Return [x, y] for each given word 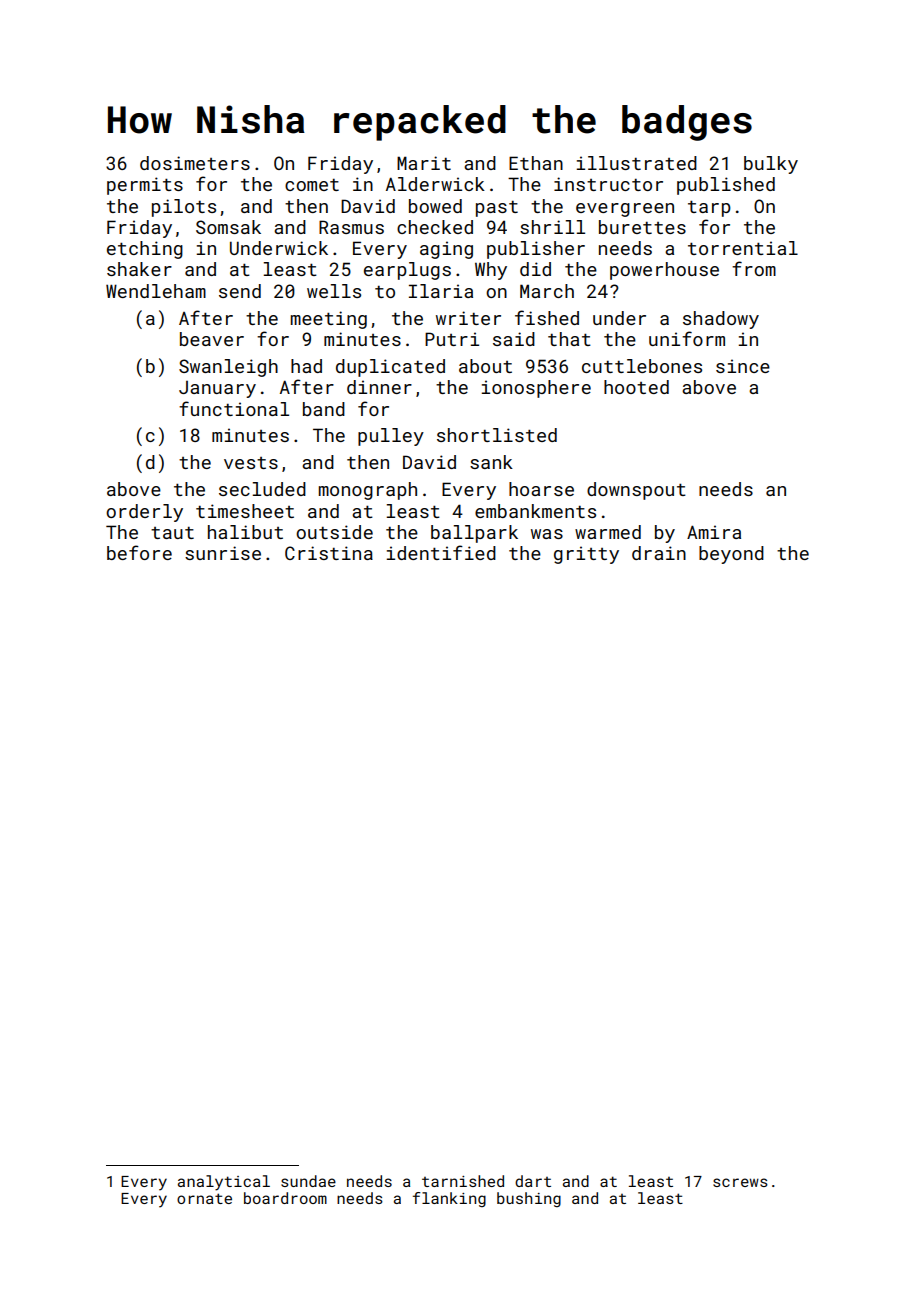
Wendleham [156, 291]
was [547, 534]
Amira [714, 532]
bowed [435, 206]
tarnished [463, 1181]
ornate [204, 1198]
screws [740, 1182]
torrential [743, 248]
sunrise [223, 553]
